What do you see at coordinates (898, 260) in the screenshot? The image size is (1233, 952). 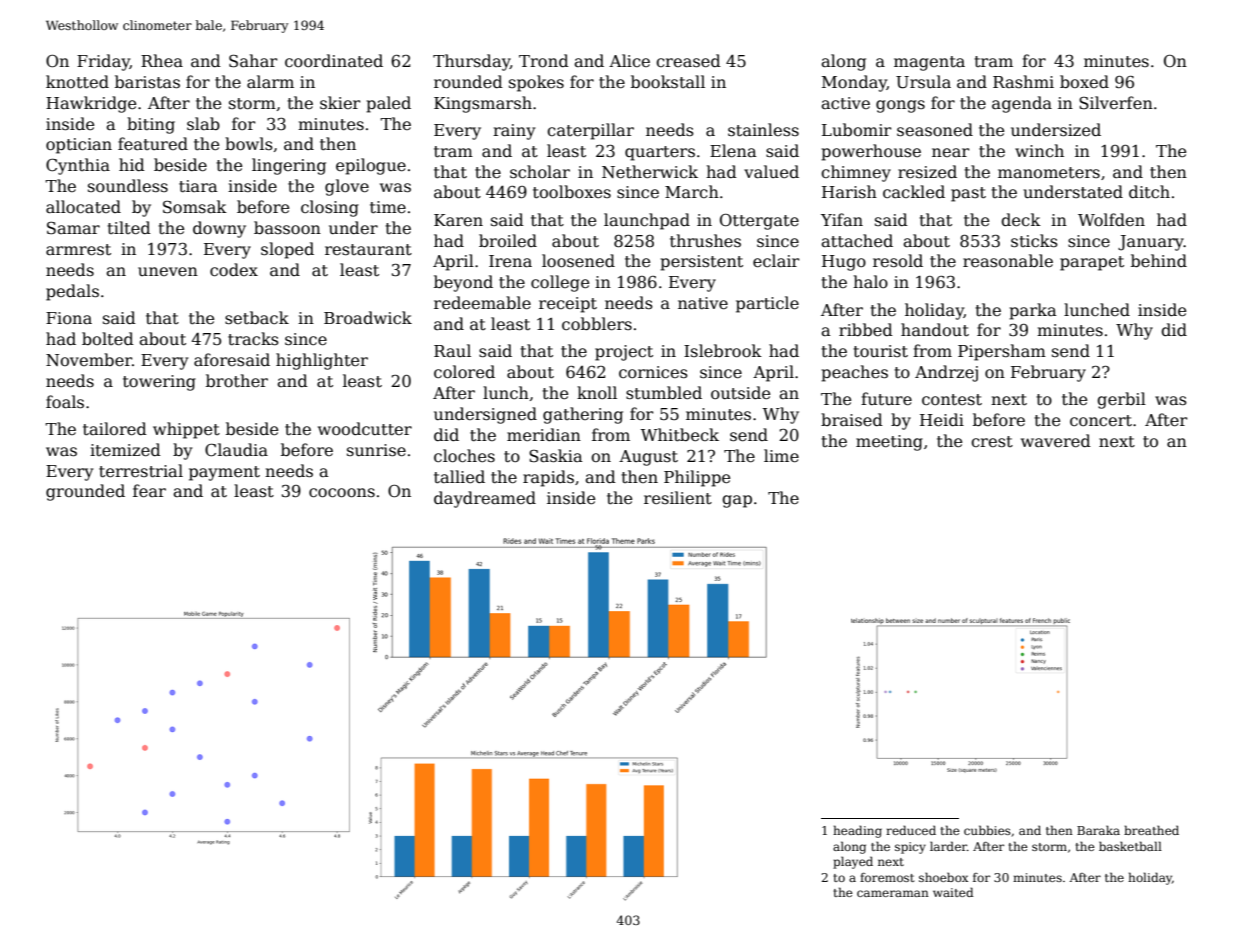 I see `resold` at bounding box center [898, 260].
